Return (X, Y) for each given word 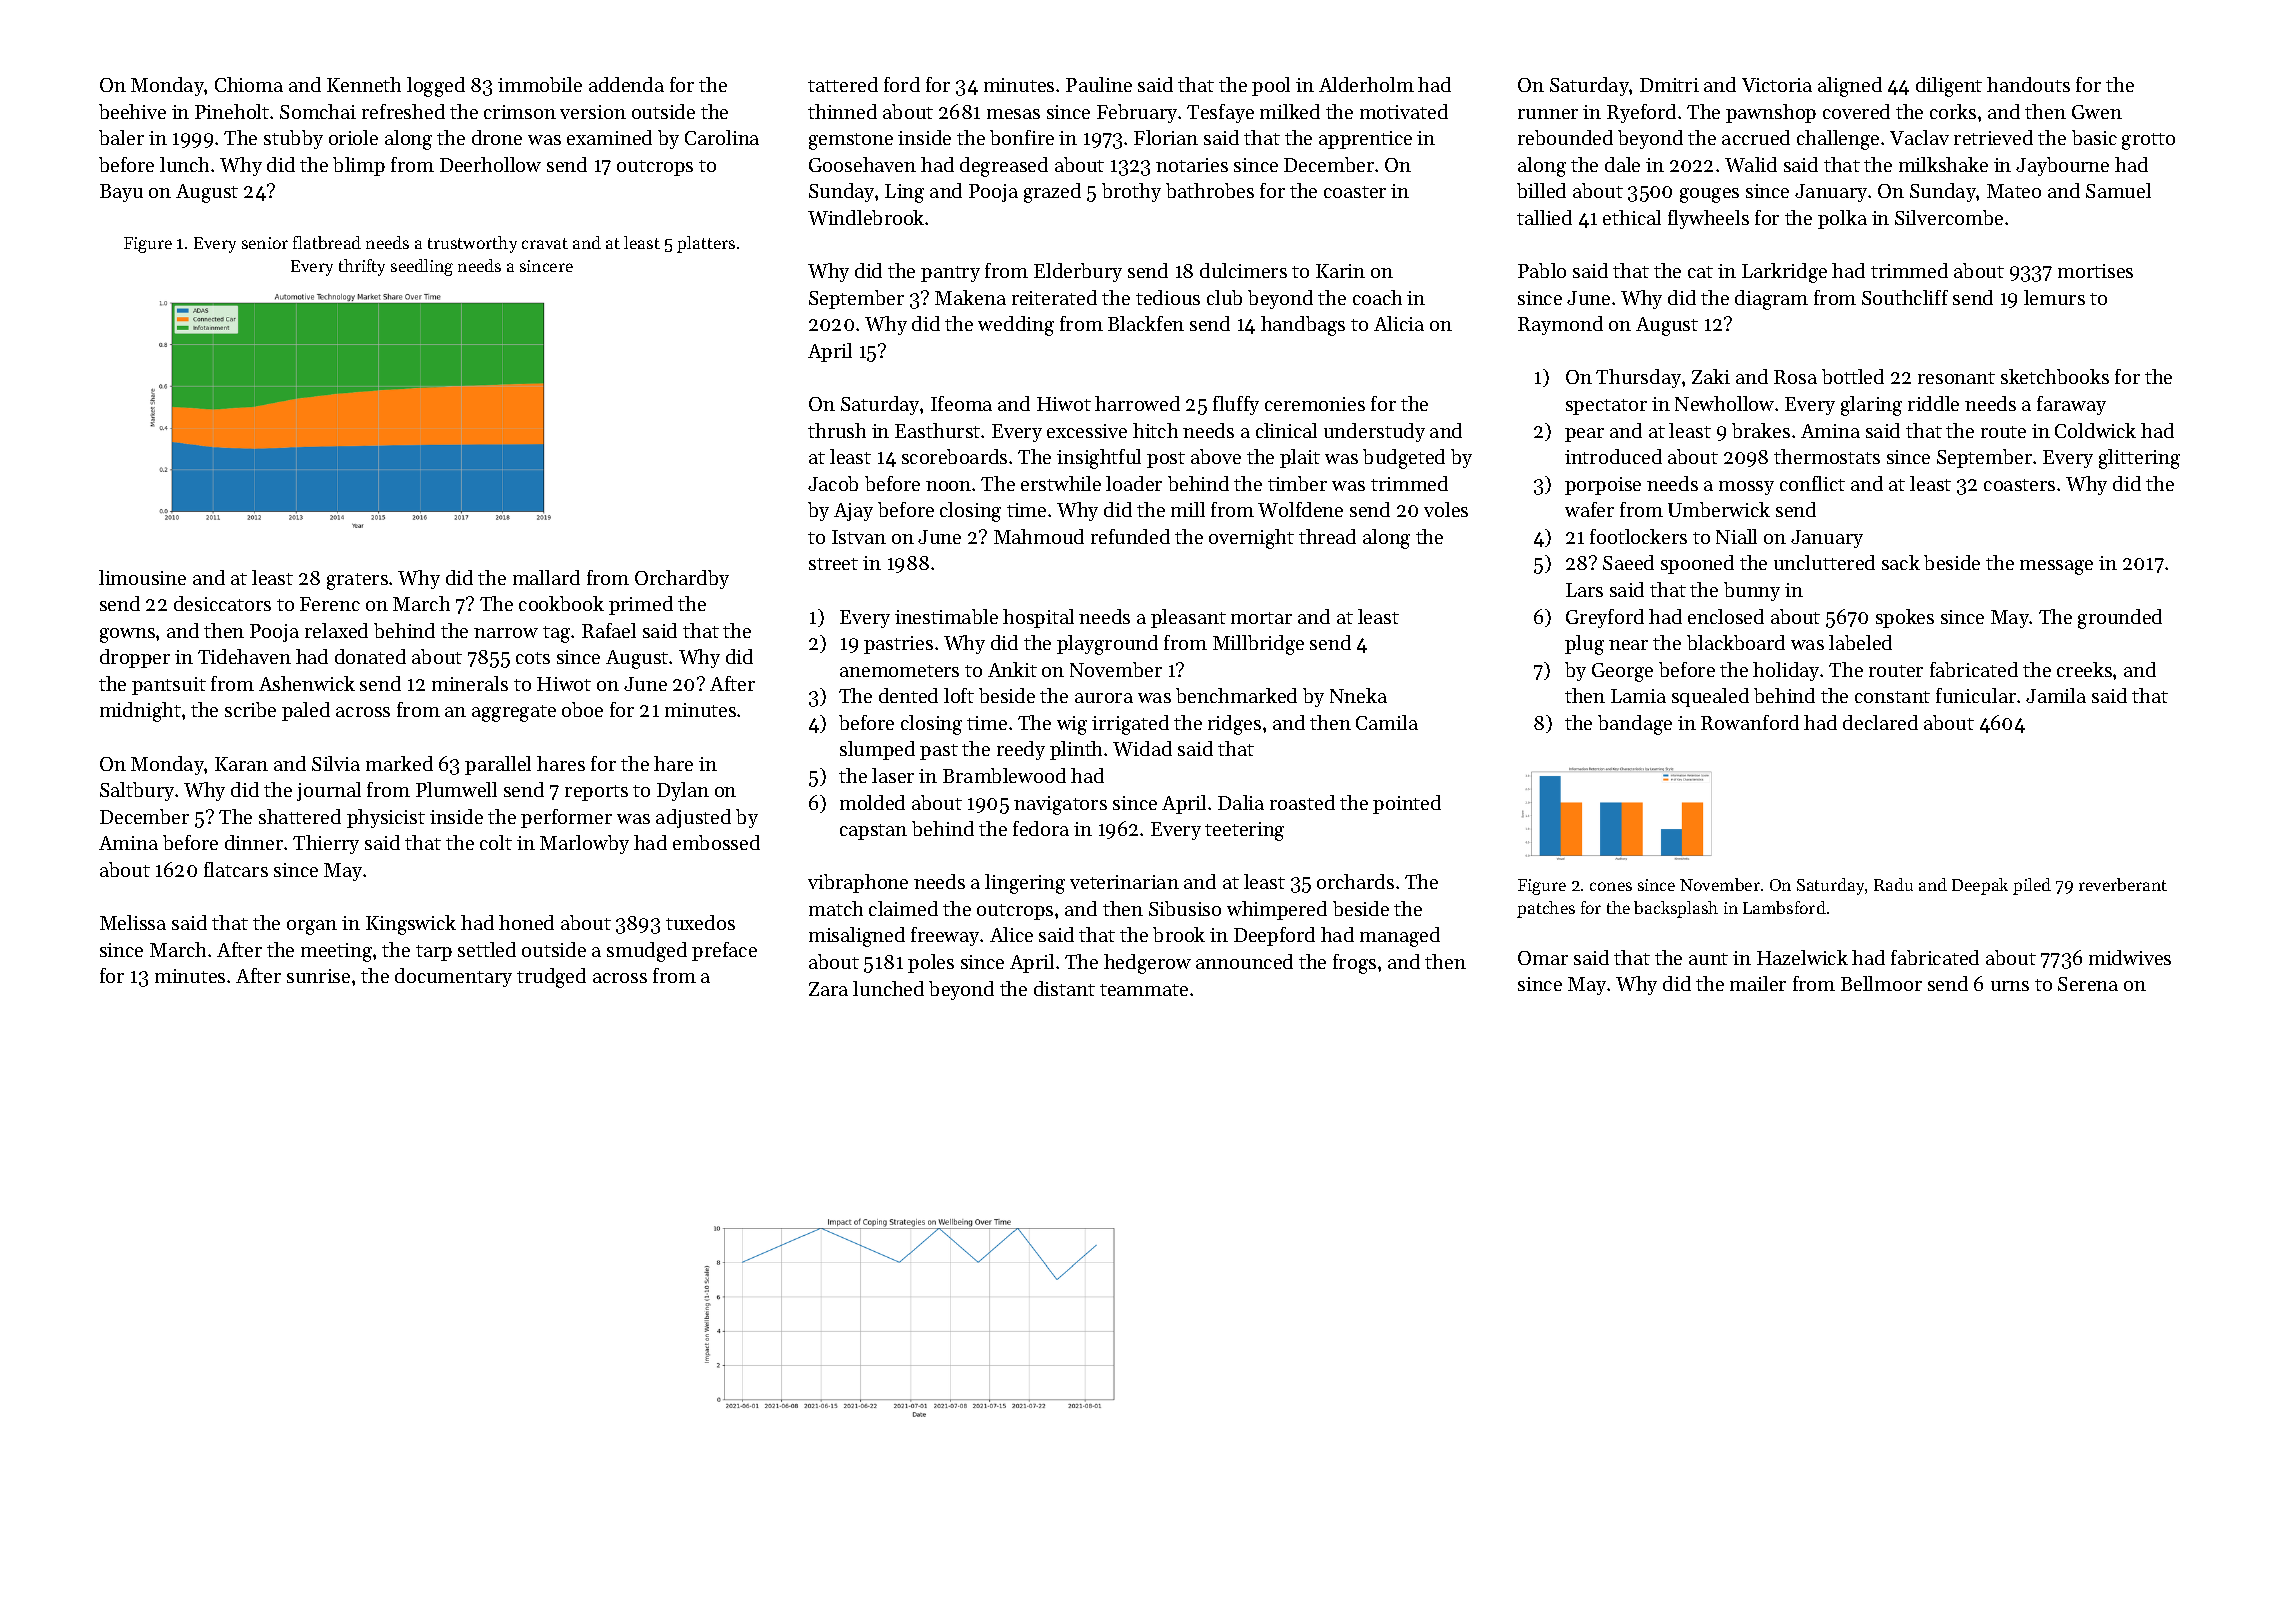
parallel (498, 765)
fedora (1041, 828)
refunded (1130, 536)
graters (357, 581)
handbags (1303, 326)
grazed (1052, 193)
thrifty (362, 267)
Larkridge (1784, 273)
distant (1064, 988)
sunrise (318, 976)
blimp (359, 166)
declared (1880, 722)
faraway (2071, 405)
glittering (2139, 459)
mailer (1758, 983)
